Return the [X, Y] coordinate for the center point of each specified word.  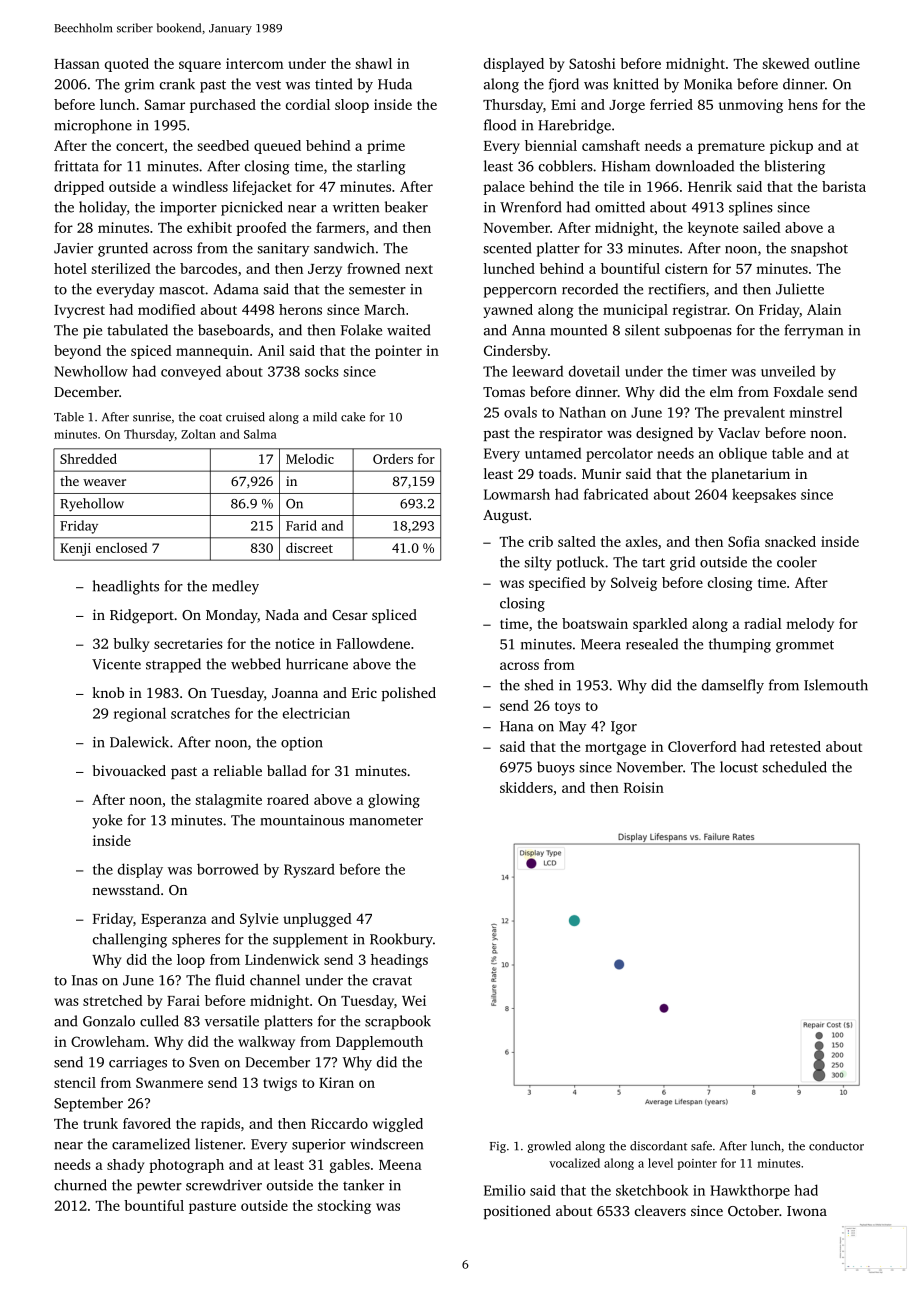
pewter [159, 1187]
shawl [373, 63]
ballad [287, 770]
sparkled [660, 625]
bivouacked [129, 770]
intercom [255, 63]
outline [837, 63]
